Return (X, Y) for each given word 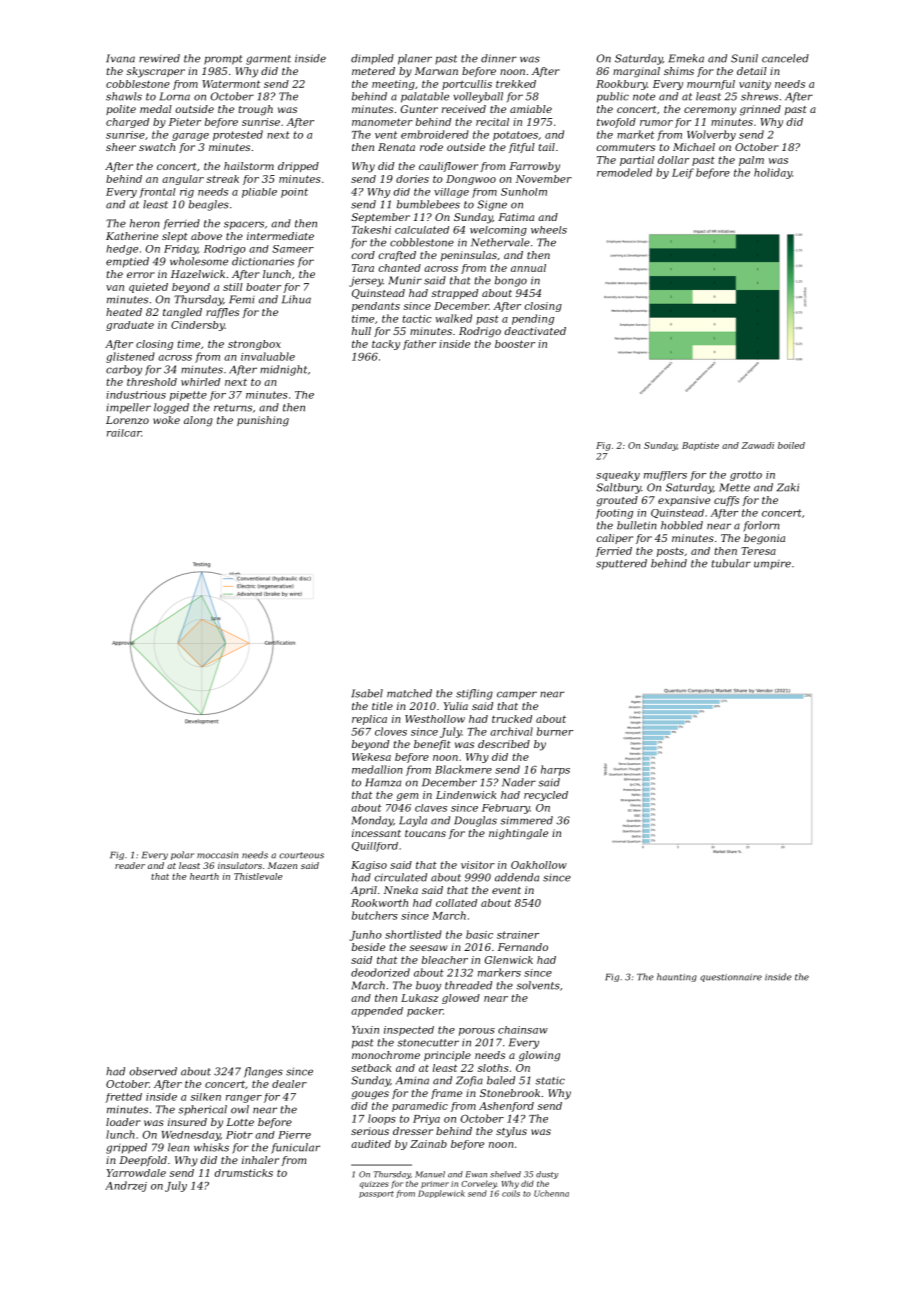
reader (130, 865)
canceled (785, 58)
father (419, 345)
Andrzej (126, 1186)
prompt (223, 60)
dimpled (372, 59)
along (198, 421)
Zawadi (758, 445)
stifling (474, 694)
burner (555, 731)
